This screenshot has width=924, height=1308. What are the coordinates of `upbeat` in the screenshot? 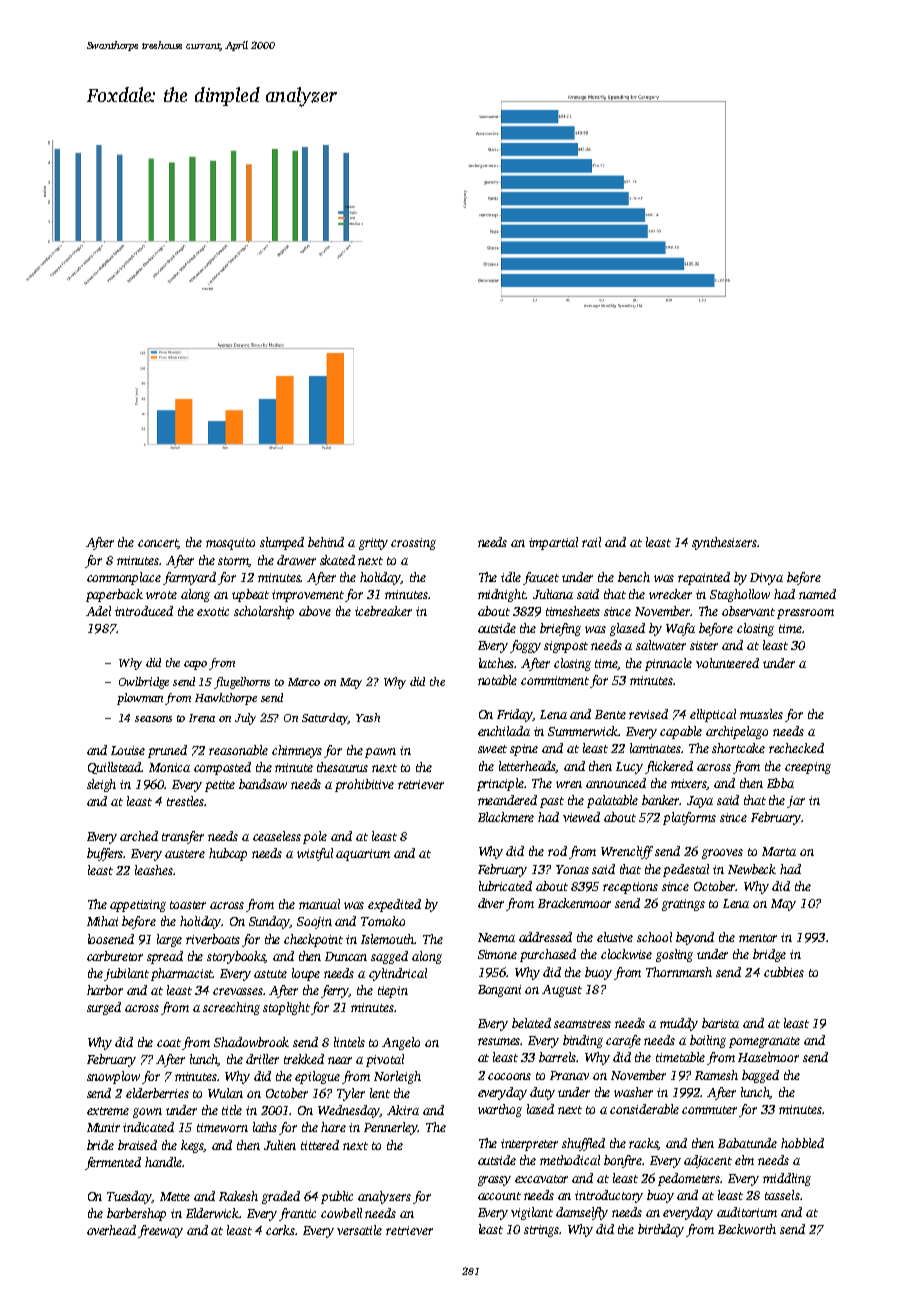 It's located at (250, 595).
